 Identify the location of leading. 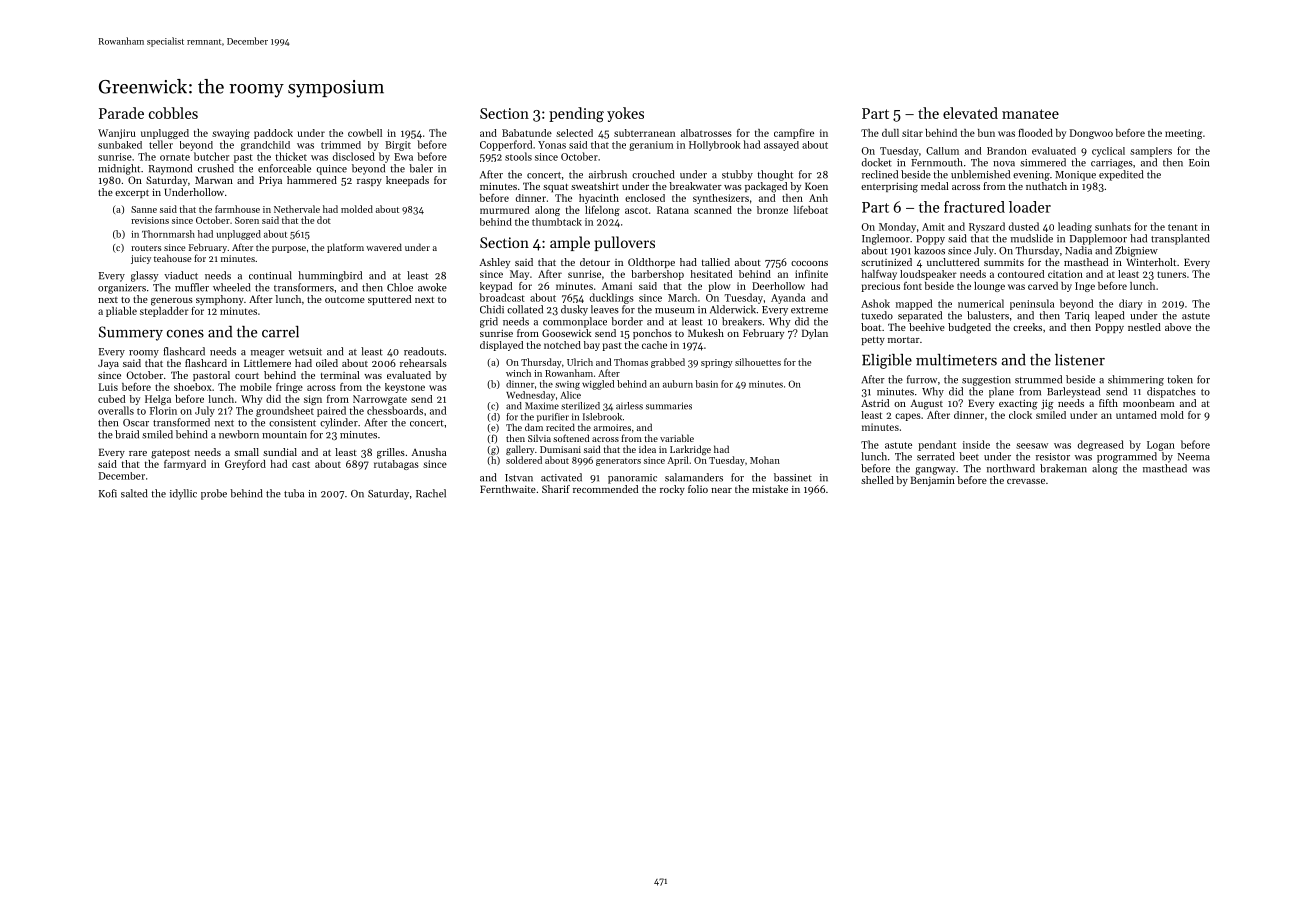
(1075, 227).
